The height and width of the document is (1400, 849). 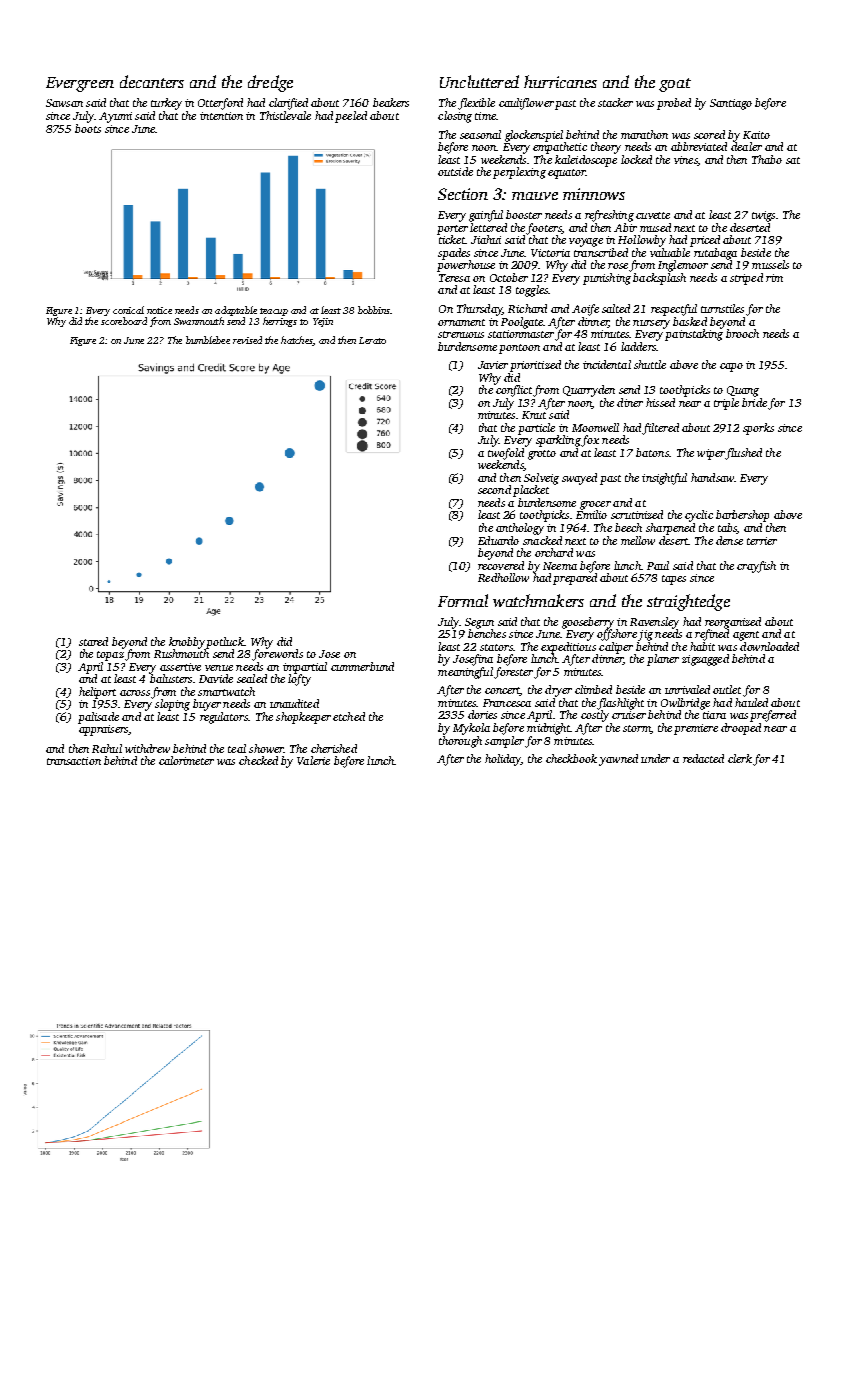 I want to click on peeled, so click(x=351, y=117).
